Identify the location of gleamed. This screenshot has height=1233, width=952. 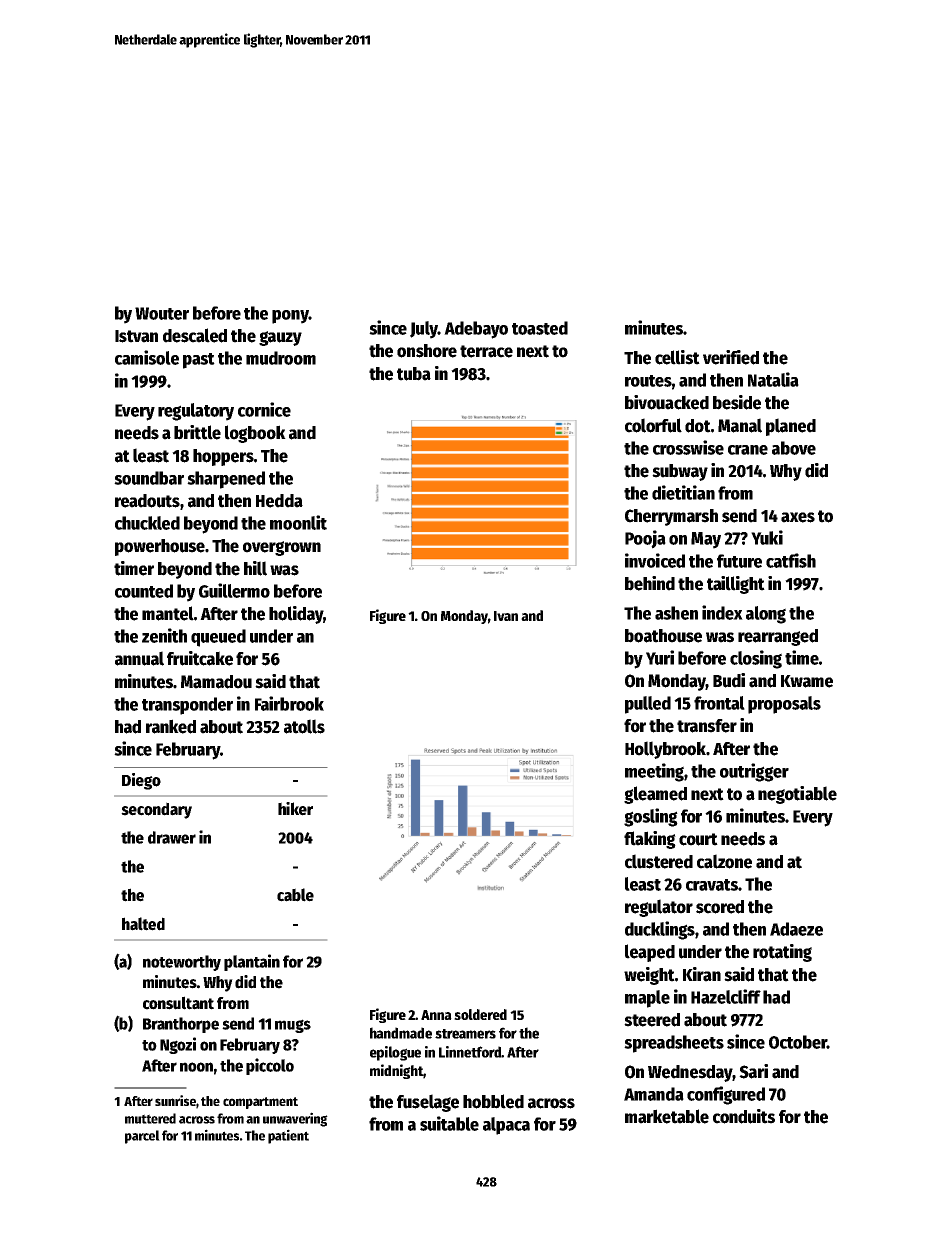
(655, 795).
